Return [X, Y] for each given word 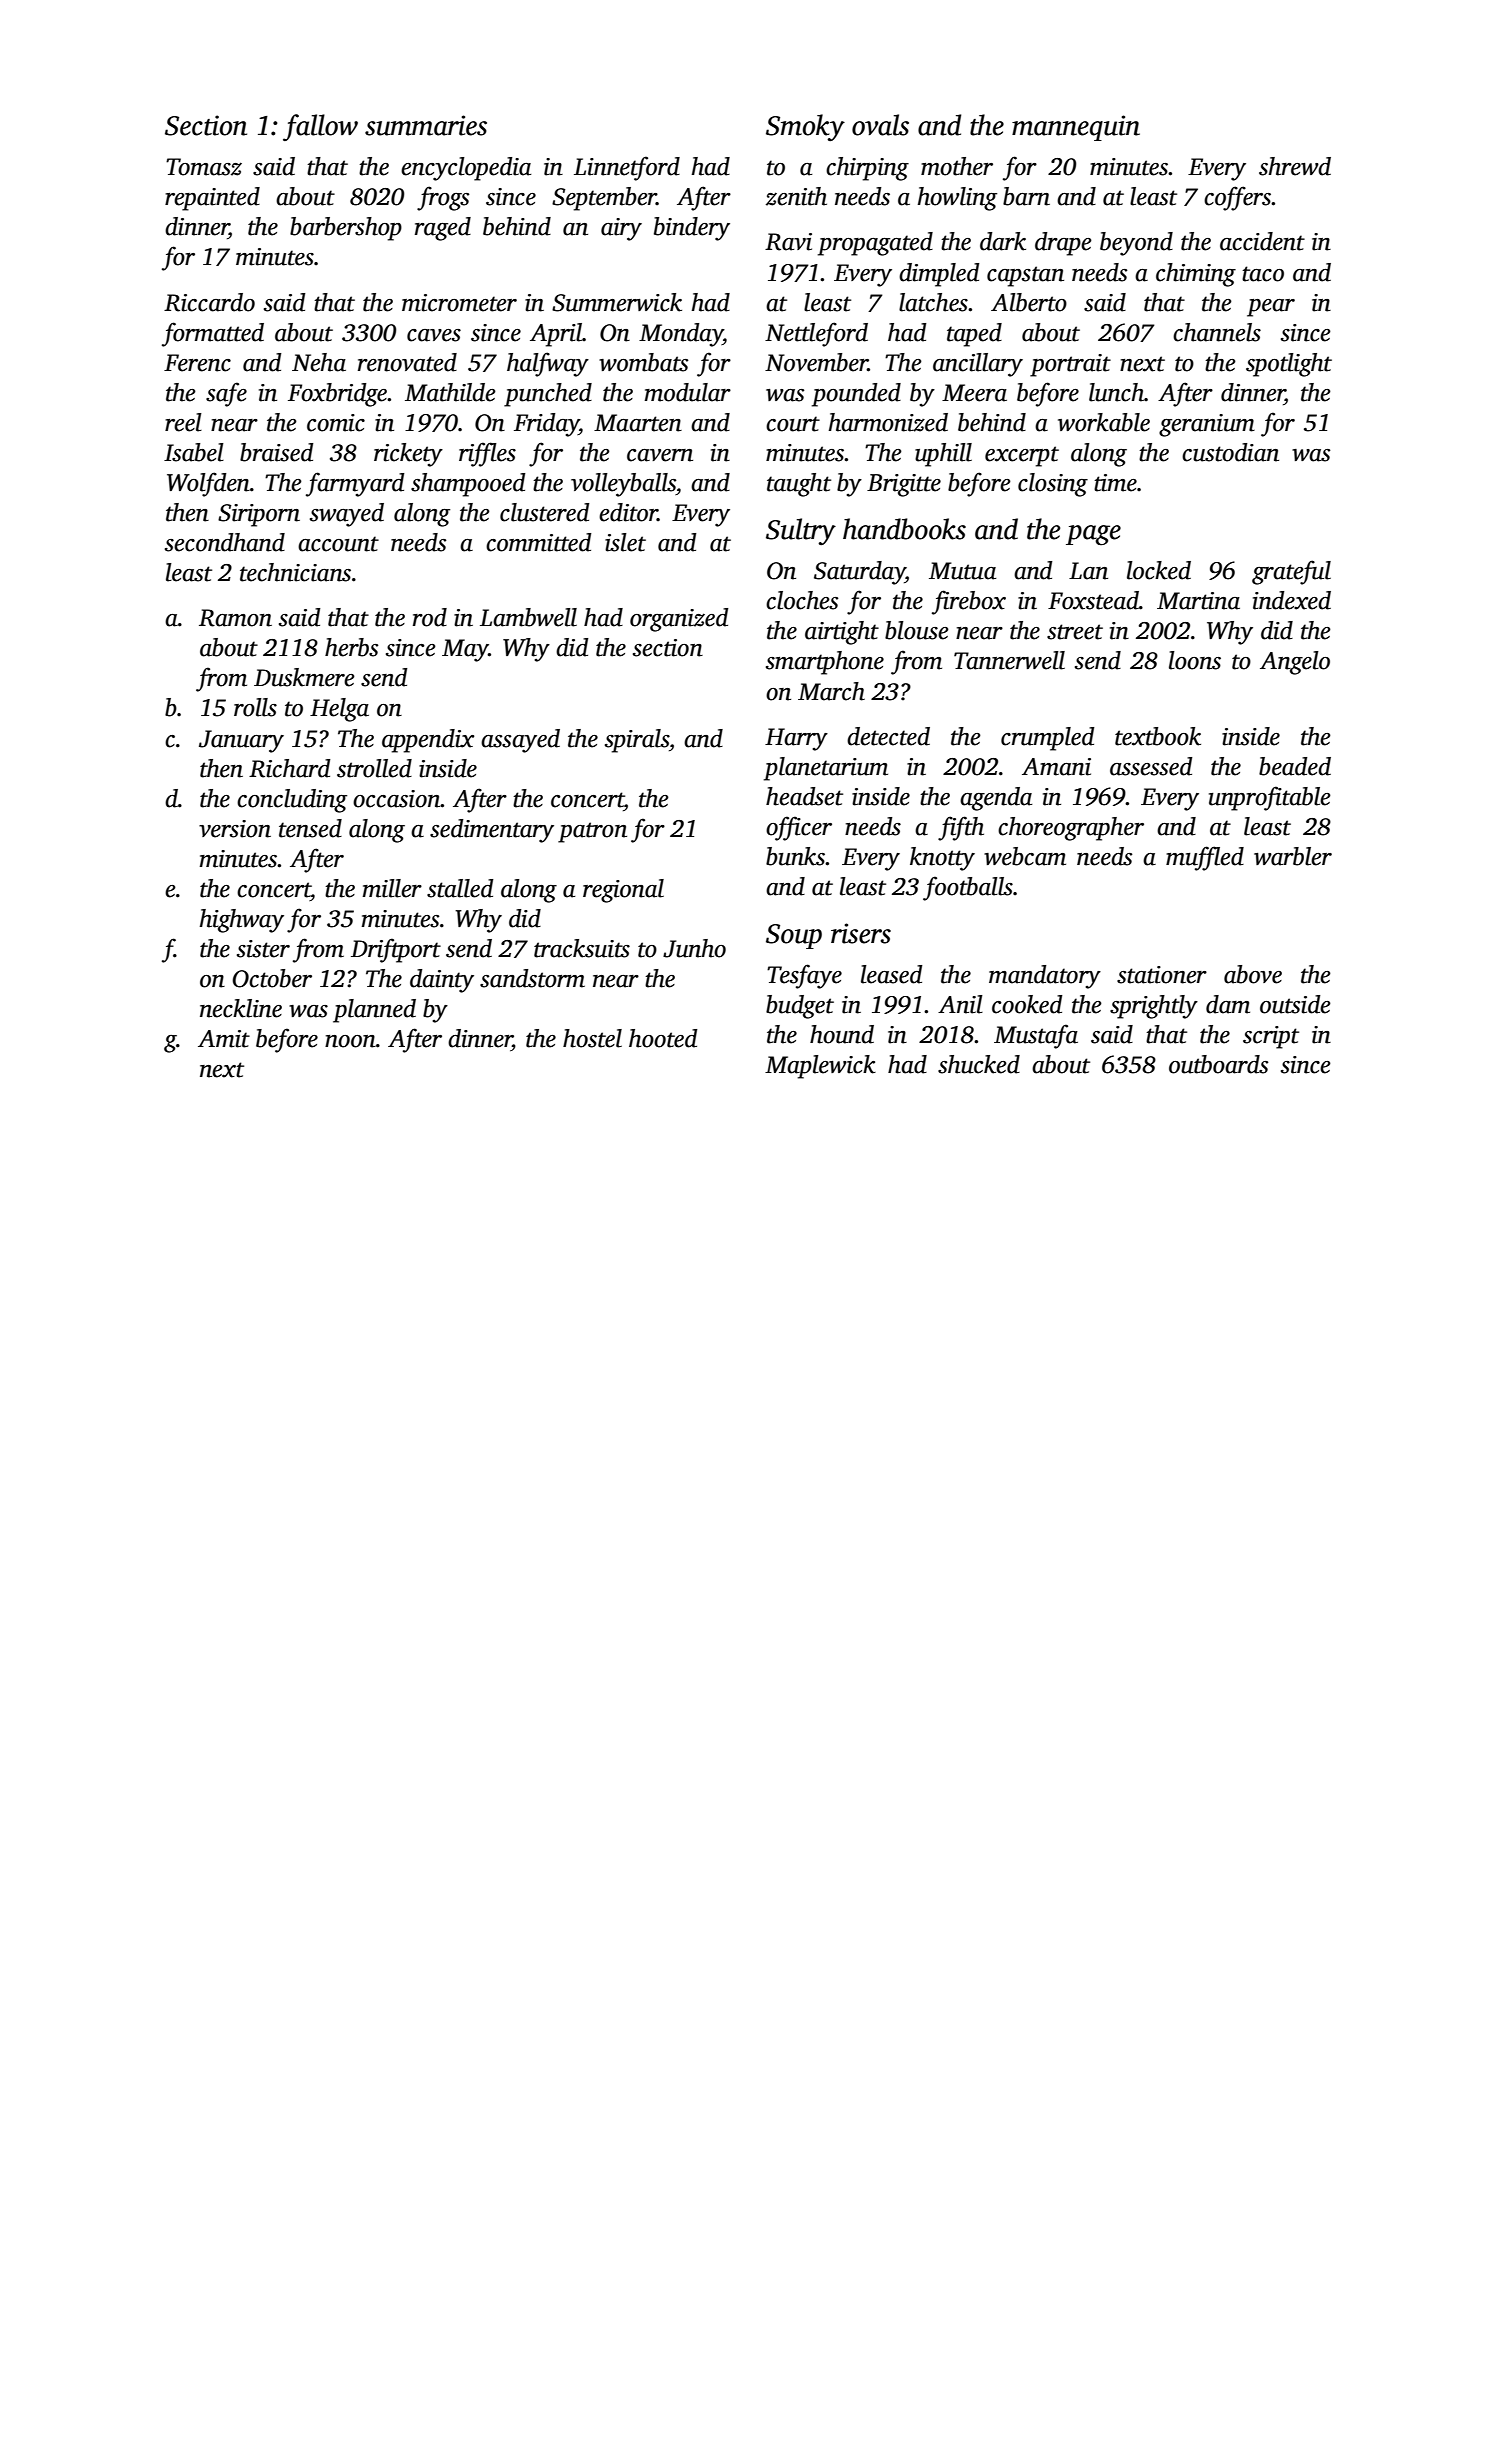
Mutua [962, 571]
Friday [546, 425]
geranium [1207, 425]
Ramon [235, 618]
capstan [1025, 276]
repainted [212, 199]
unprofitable [1270, 798]
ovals [880, 125]
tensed [310, 828]
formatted [213, 334]
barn [1026, 196]
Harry [796, 739]
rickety [408, 455]
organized [679, 620]
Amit [224, 1039]
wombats [643, 362]
